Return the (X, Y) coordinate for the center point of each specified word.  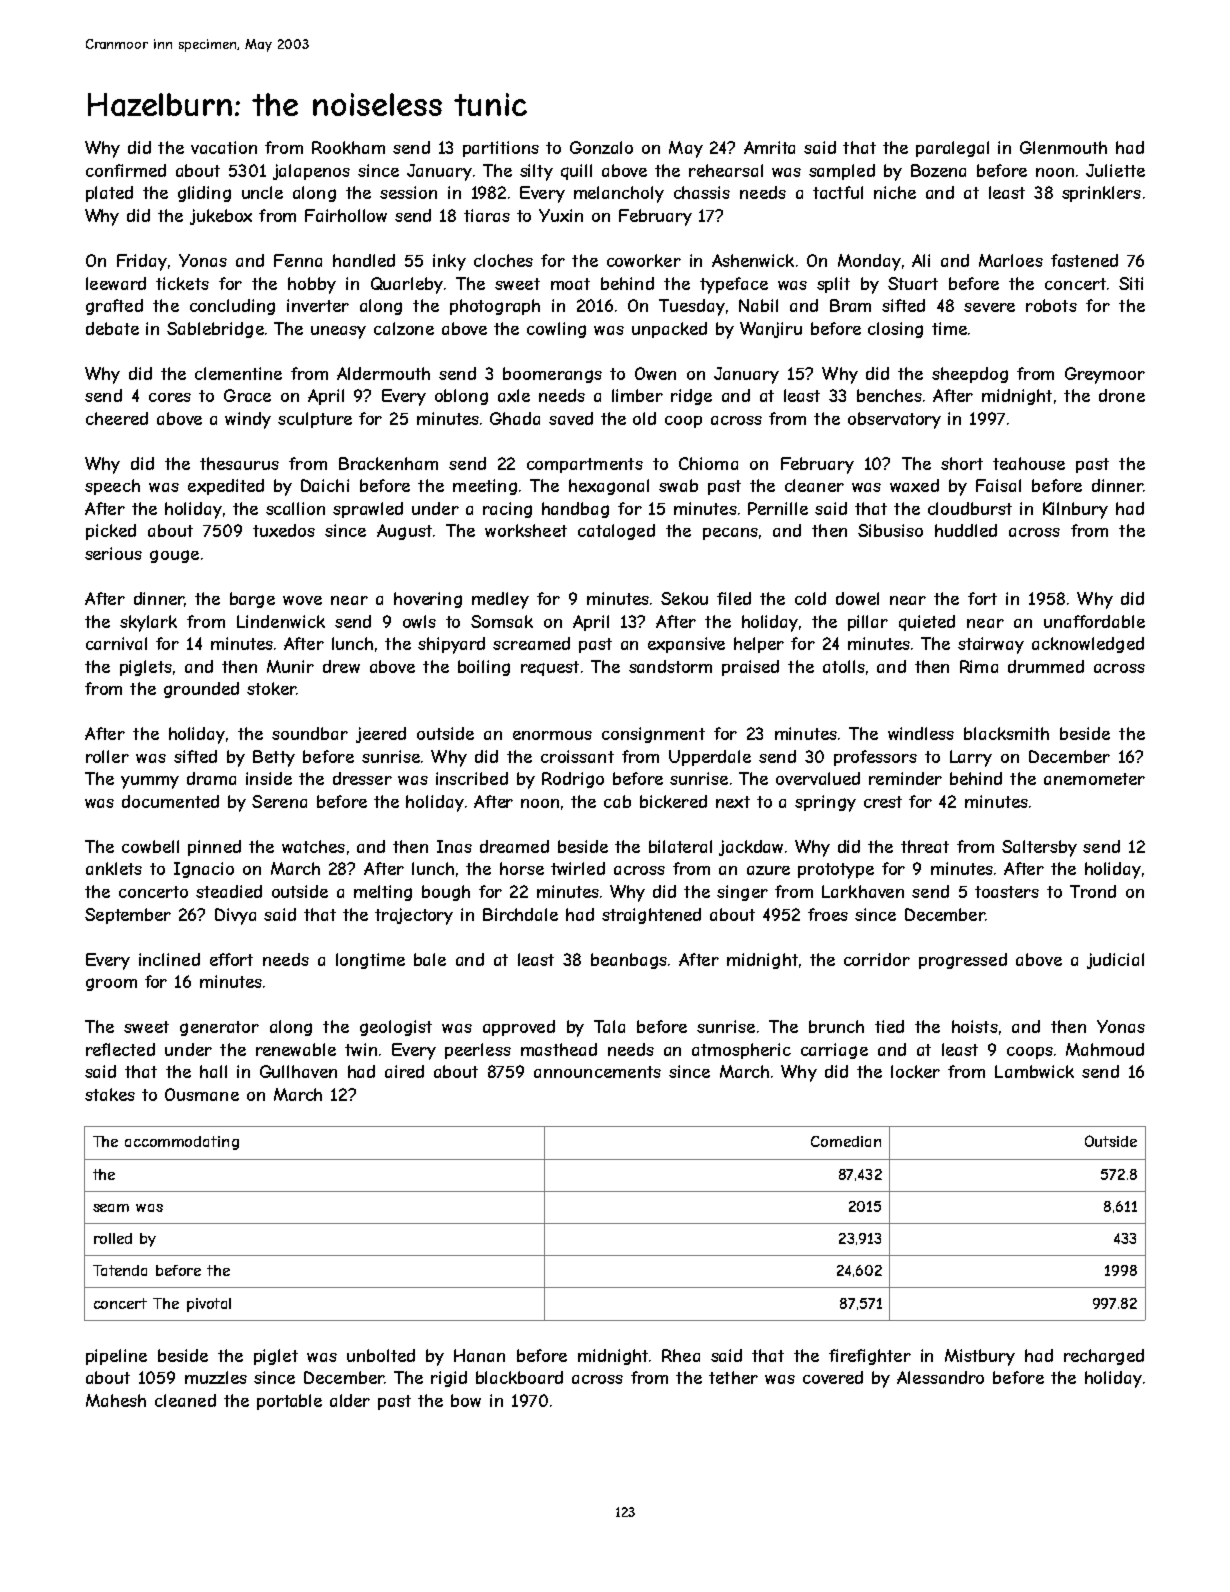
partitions (501, 149)
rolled (113, 1238)
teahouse (1029, 463)
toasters (1007, 892)
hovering (428, 600)
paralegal (952, 149)
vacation (224, 147)
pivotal (209, 1305)
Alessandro (940, 1377)
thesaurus (239, 463)
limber (637, 395)
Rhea (681, 1355)
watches (313, 846)
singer (742, 893)
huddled (966, 530)
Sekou (684, 598)
